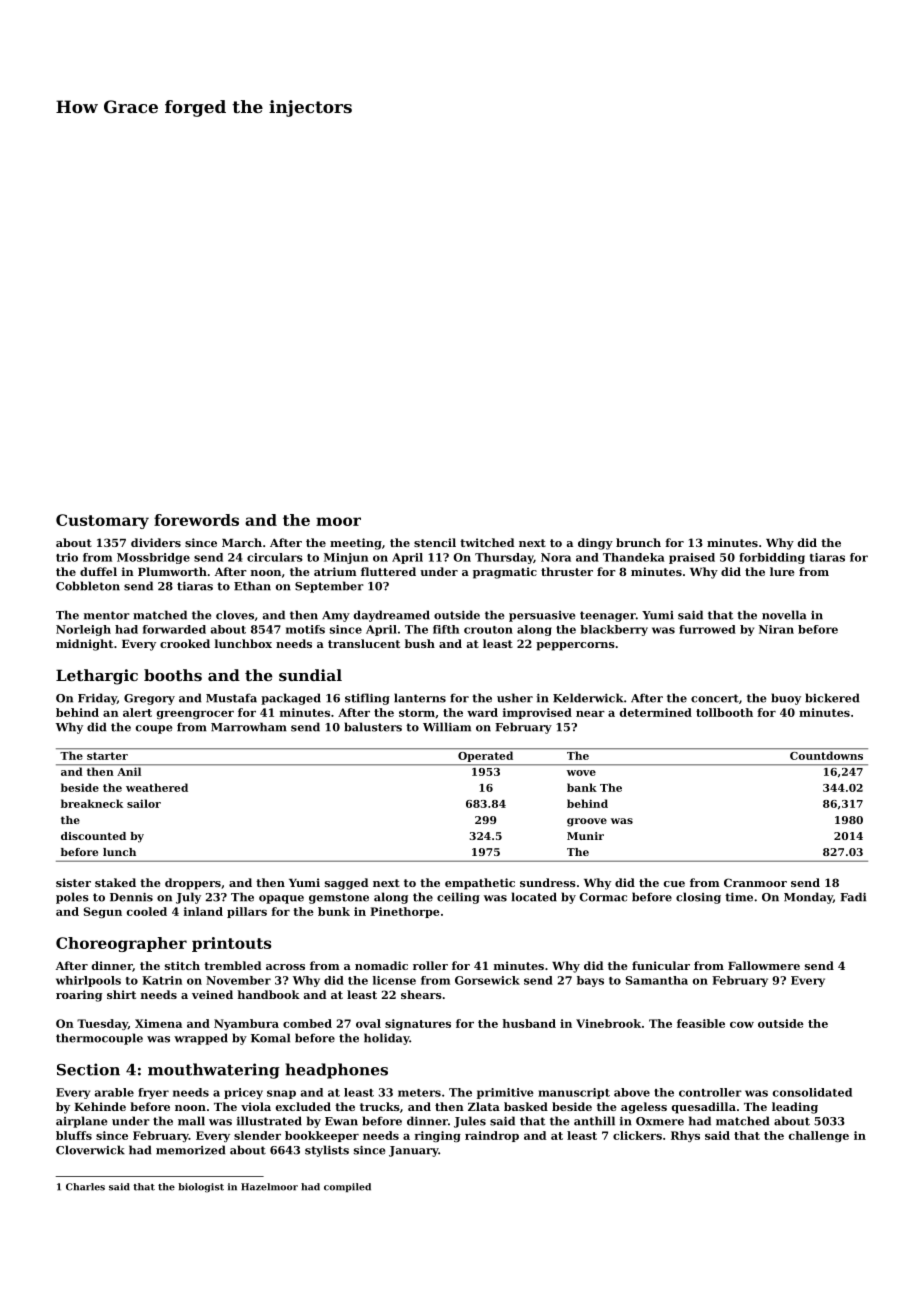 Image resolution: width=924 pixels, height=1308 pixels. Describe the element at coordinates (529, 1023) in the screenshot. I see `husband` at that location.
